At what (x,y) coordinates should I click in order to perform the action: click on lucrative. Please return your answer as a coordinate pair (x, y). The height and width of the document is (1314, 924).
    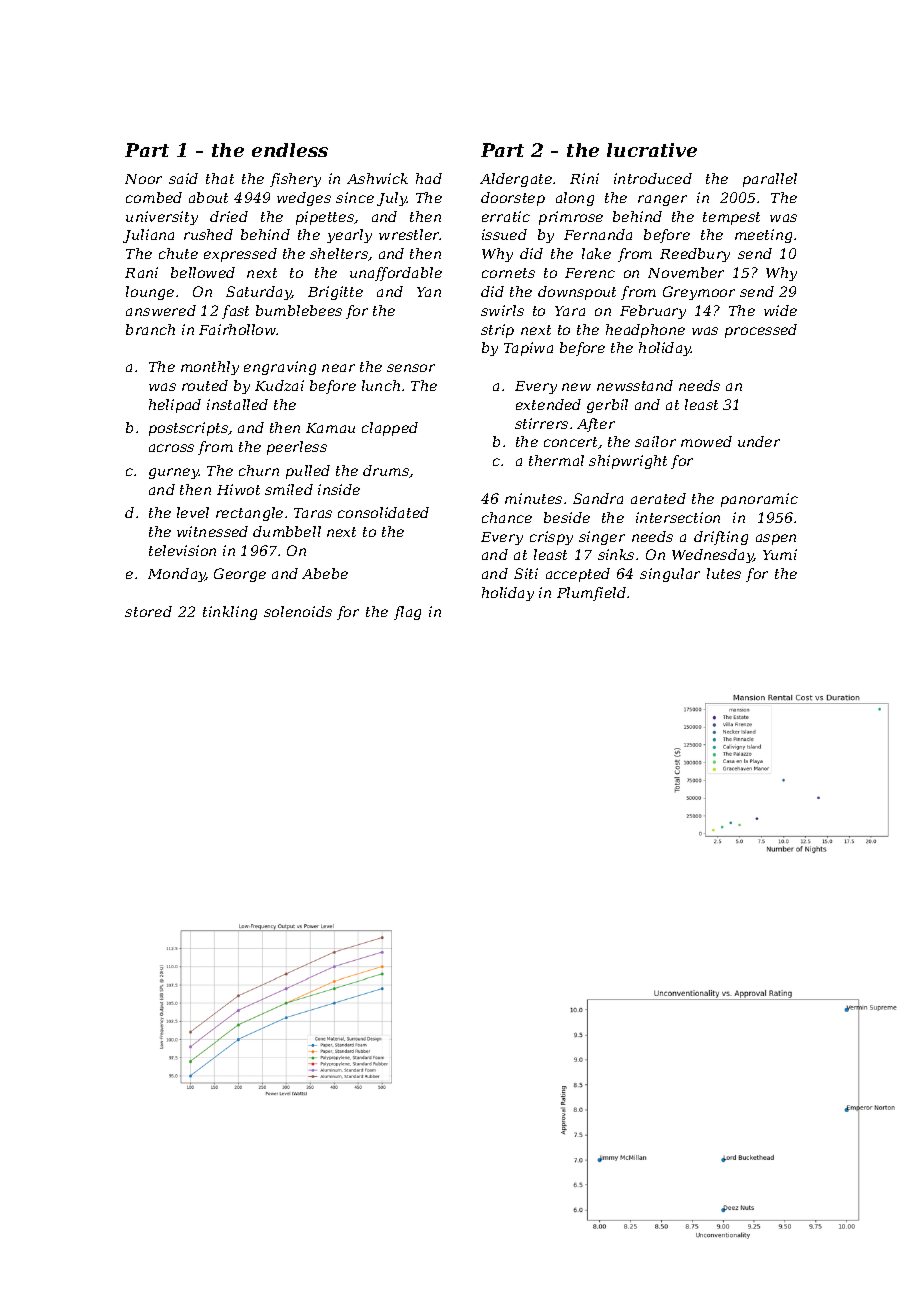
    Looking at the image, I should click on (652, 150).
